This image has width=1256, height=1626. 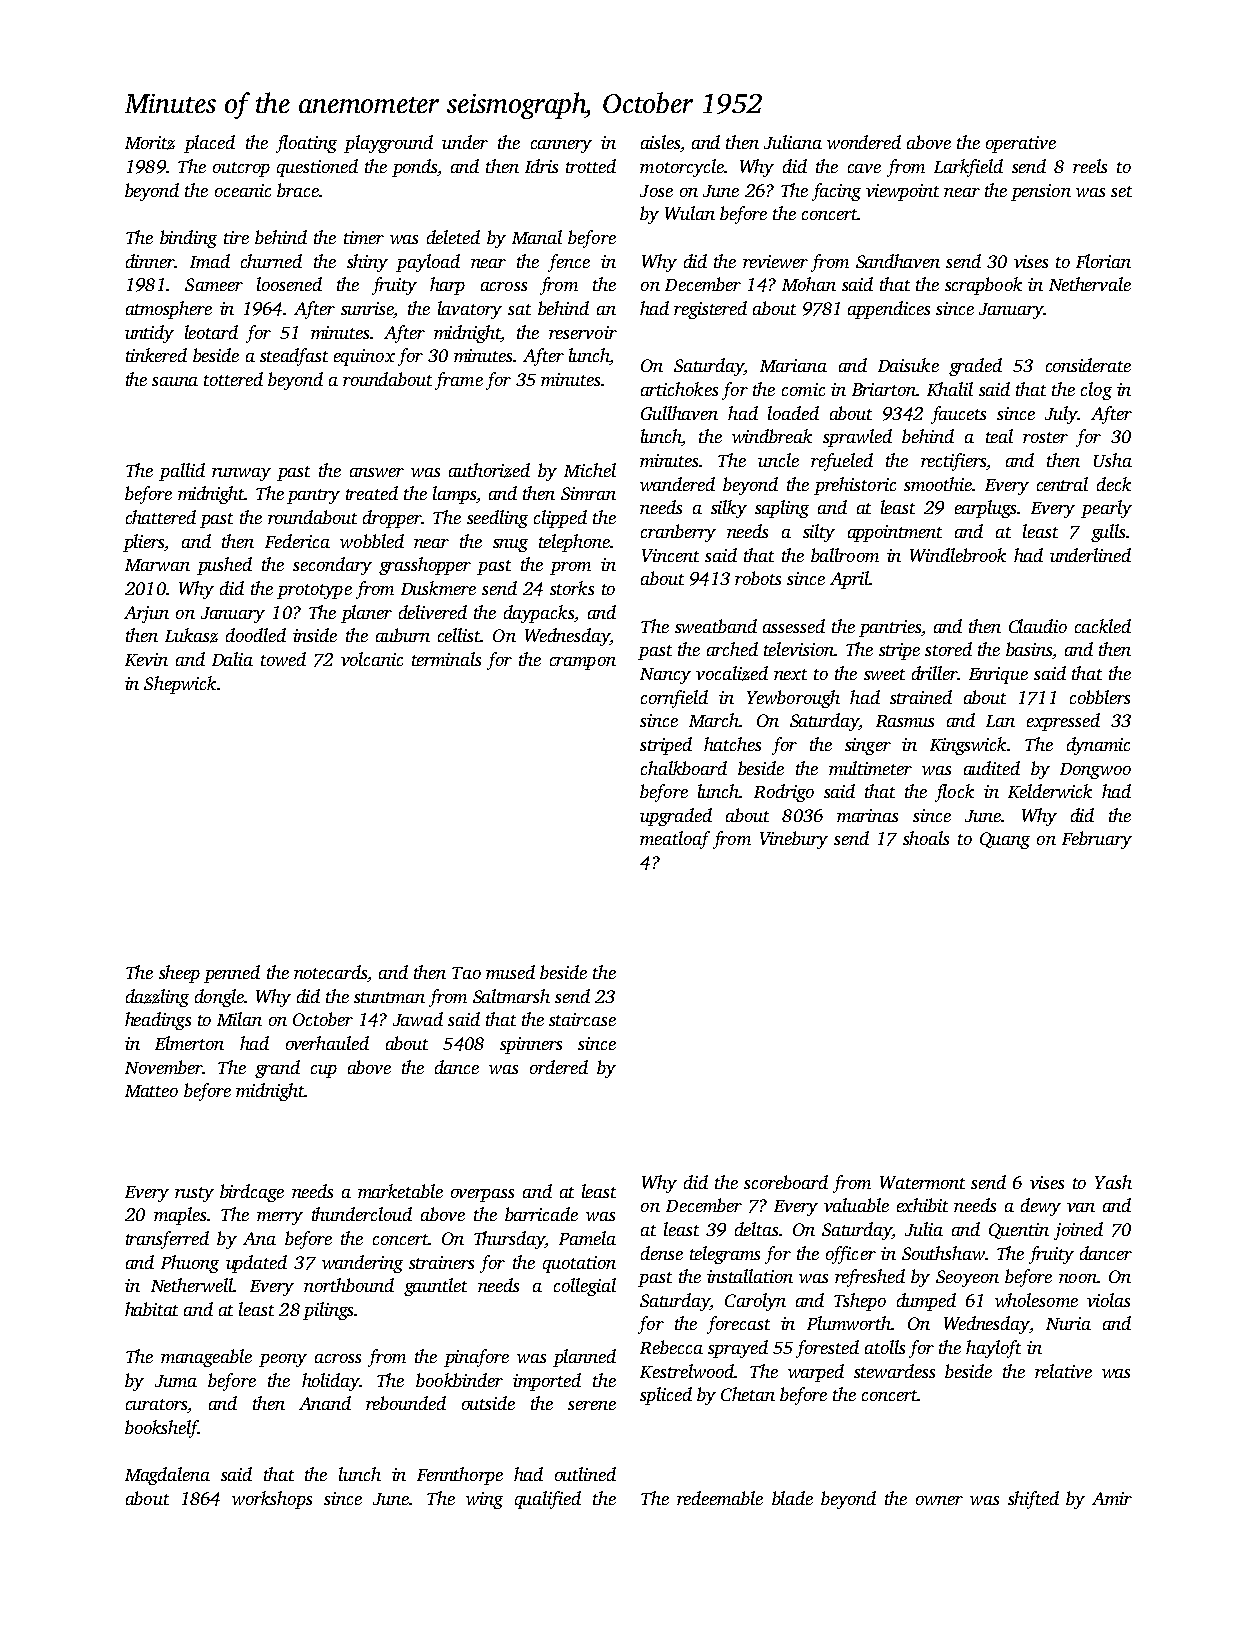 What do you see at coordinates (582, 1019) in the image?
I see `staircase` at bounding box center [582, 1019].
